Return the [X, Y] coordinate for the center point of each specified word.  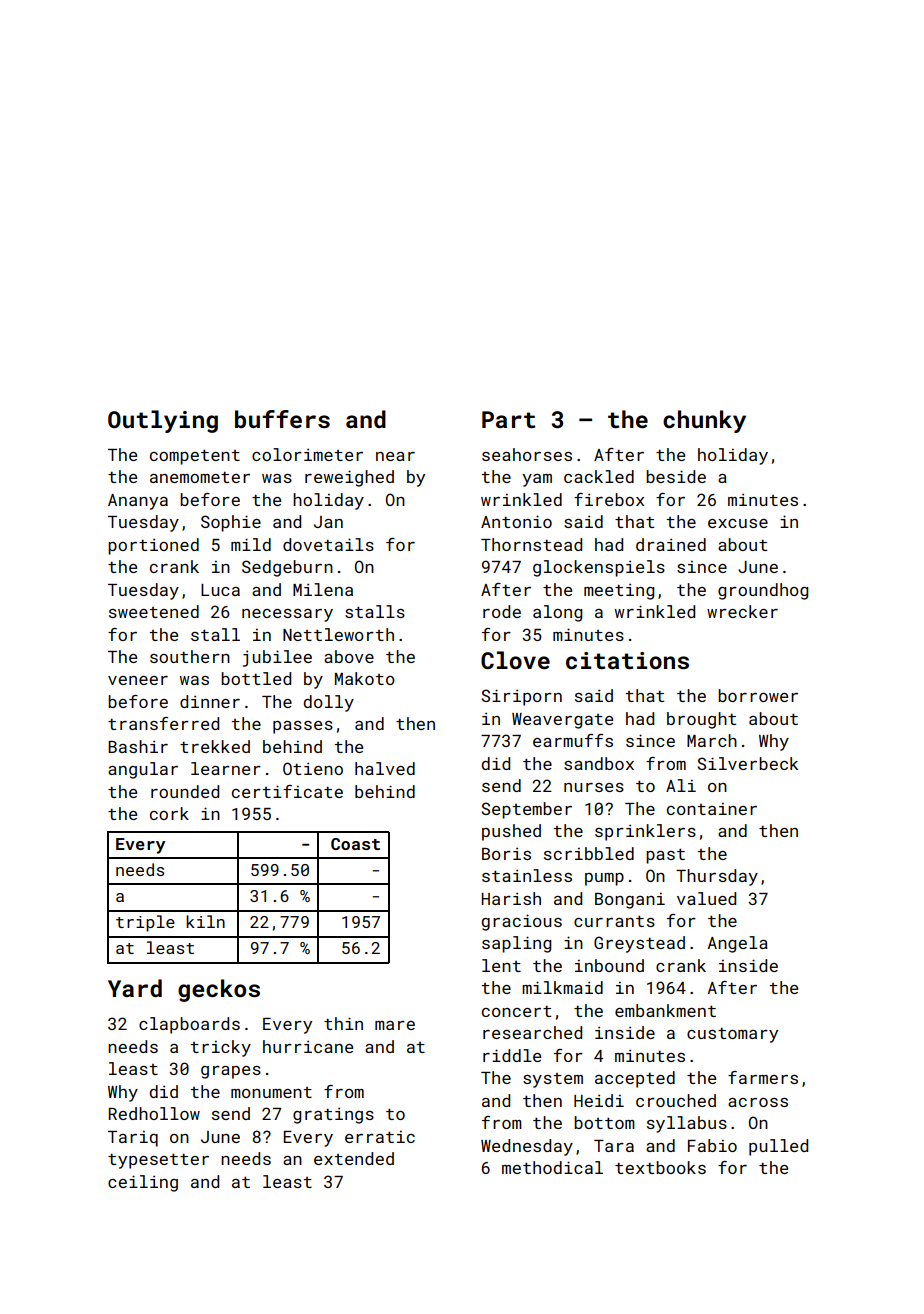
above [349, 656]
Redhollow [154, 1113]
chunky [704, 421]
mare [395, 1025]
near [395, 456]
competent [195, 457]
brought [701, 720]
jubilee [277, 658]
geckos [219, 990]
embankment [665, 1010]
